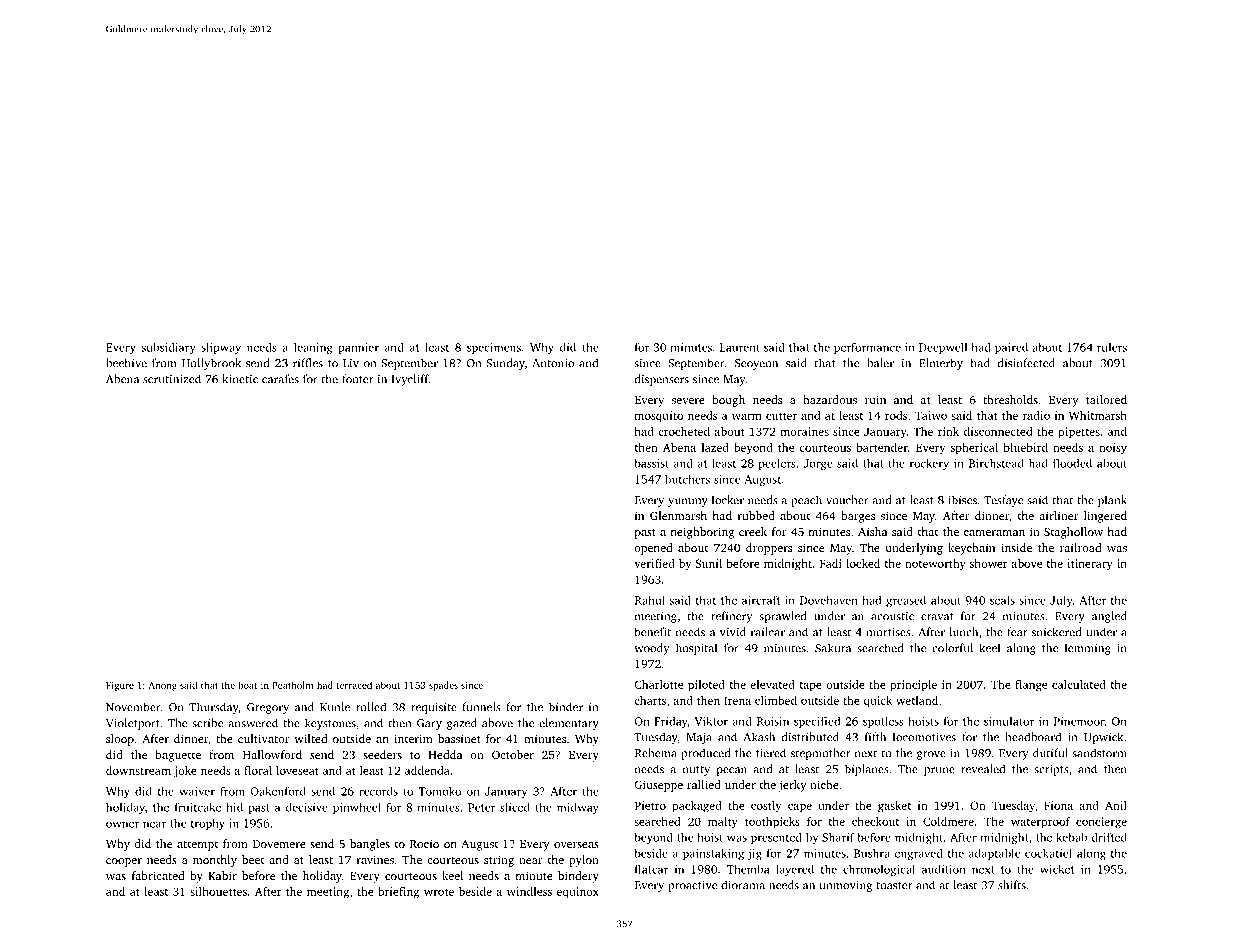 Image resolution: width=1233 pixels, height=952 pixels. Describe the element at coordinates (863, 563) in the page. I see `locked` at that location.
